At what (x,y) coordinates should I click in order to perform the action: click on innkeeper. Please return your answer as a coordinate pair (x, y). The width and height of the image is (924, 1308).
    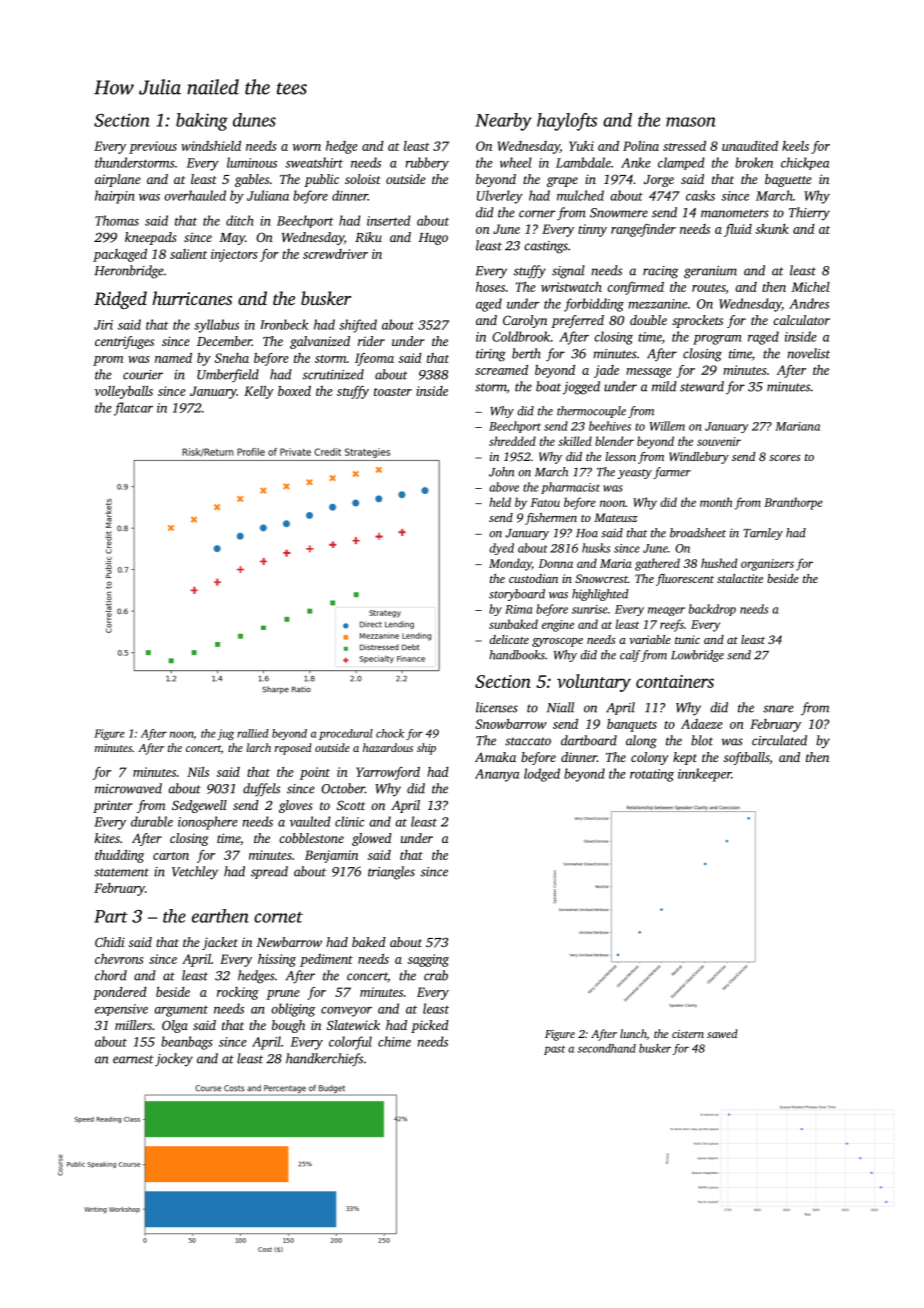
    Looking at the image, I should click on (704, 775).
